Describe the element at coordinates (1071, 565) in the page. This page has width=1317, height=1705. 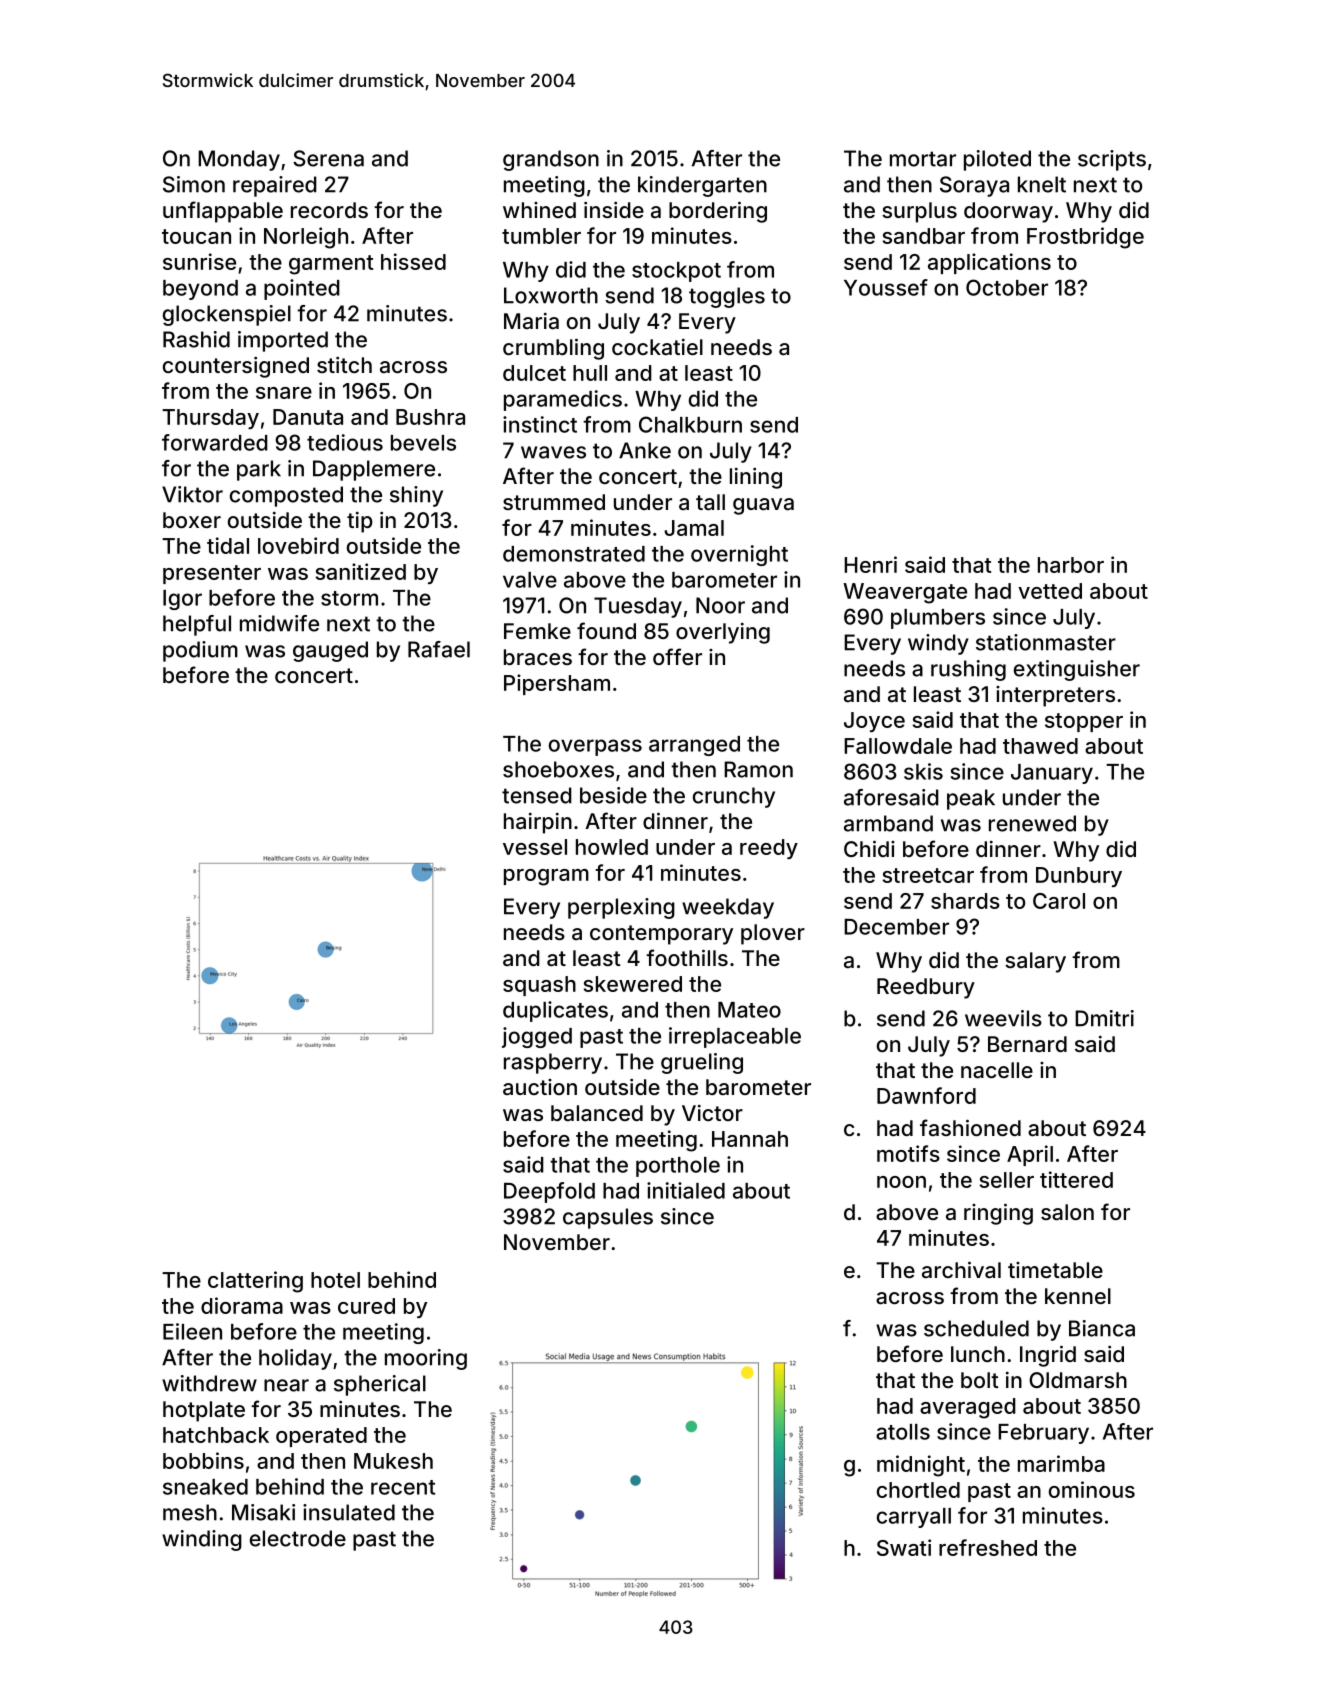
I see `harbor` at that location.
